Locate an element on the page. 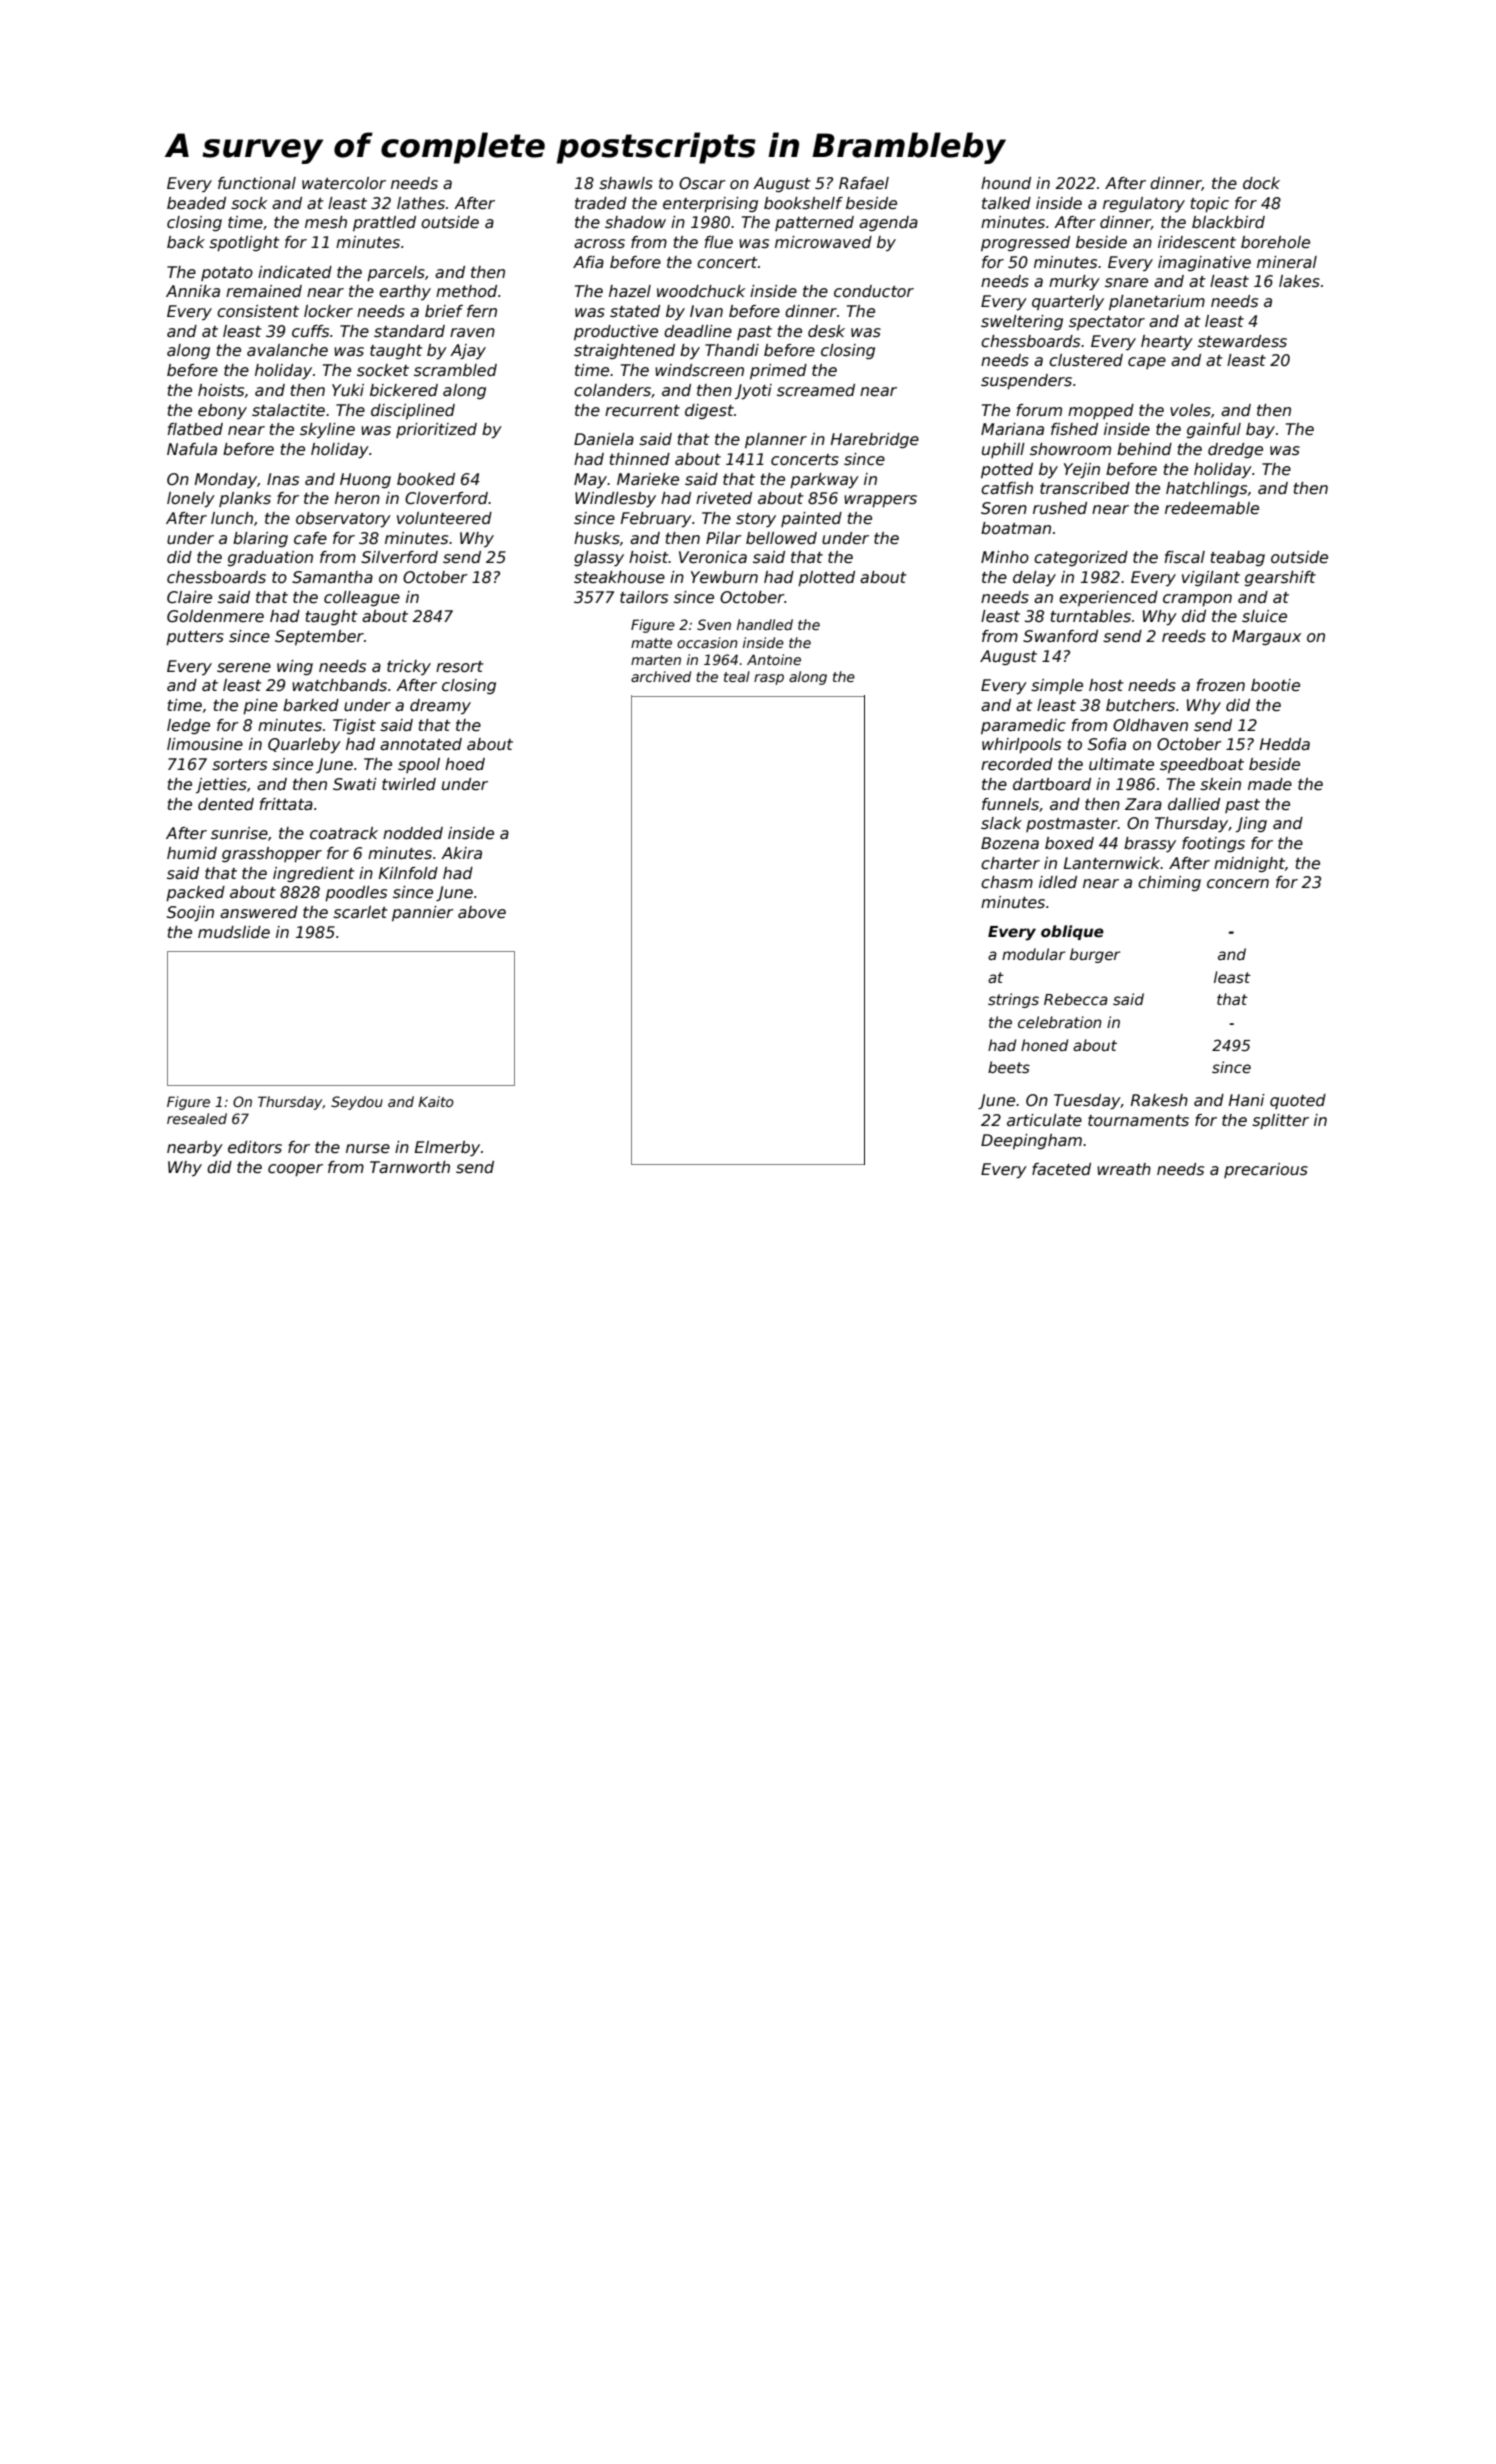 The width and height of the document is (1496, 2464). traded is located at coordinates (601, 203).
